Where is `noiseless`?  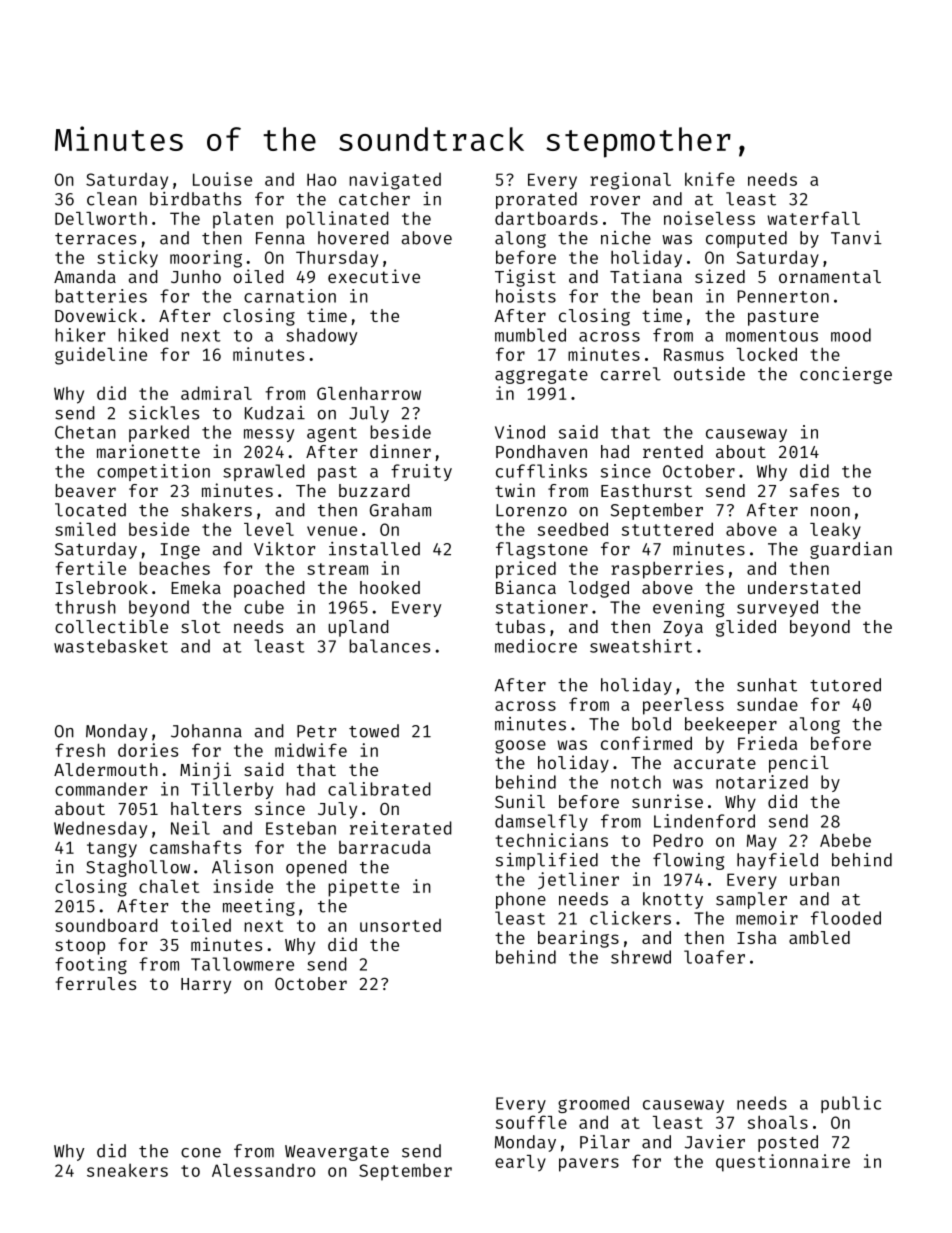
noiseless is located at coordinates (709, 218).
